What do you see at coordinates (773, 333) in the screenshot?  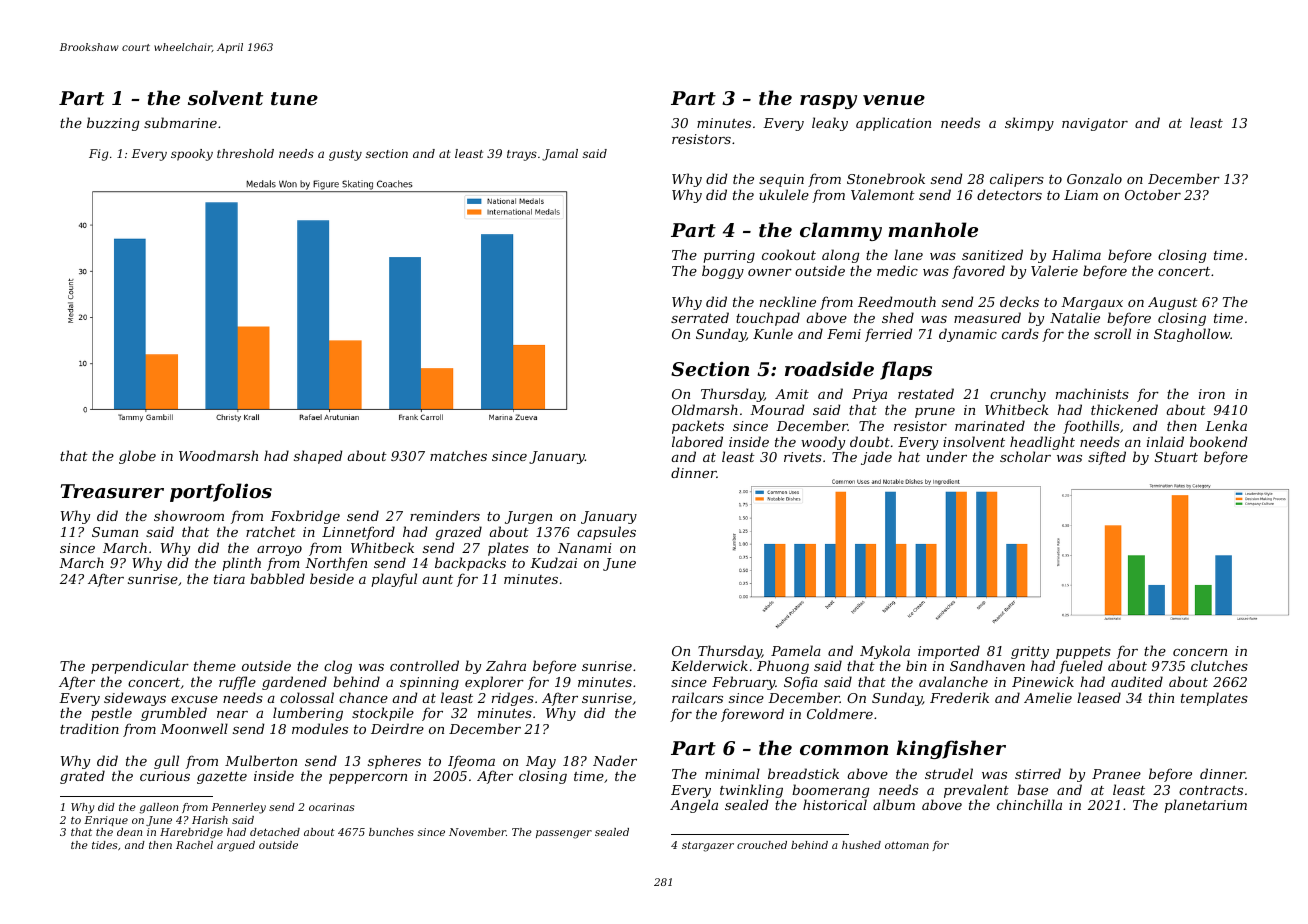 I see `Kunle` at bounding box center [773, 333].
